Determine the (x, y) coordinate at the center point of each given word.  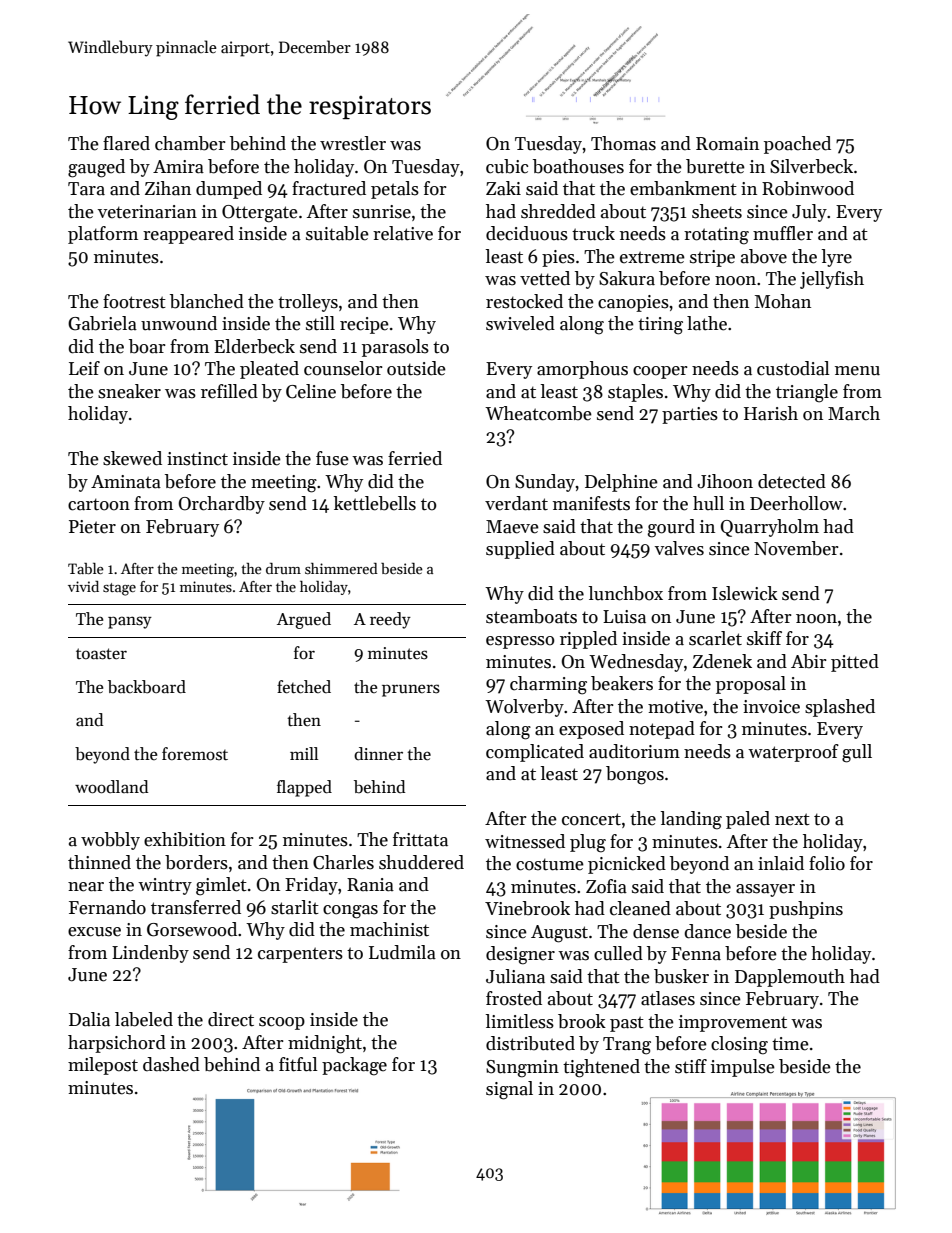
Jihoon (725, 481)
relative (403, 233)
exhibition (185, 839)
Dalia (89, 1019)
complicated (535, 753)
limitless (519, 1021)
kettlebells (375, 503)
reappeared (188, 235)
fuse (332, 458)
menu (857, 371)
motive (675, 707)
